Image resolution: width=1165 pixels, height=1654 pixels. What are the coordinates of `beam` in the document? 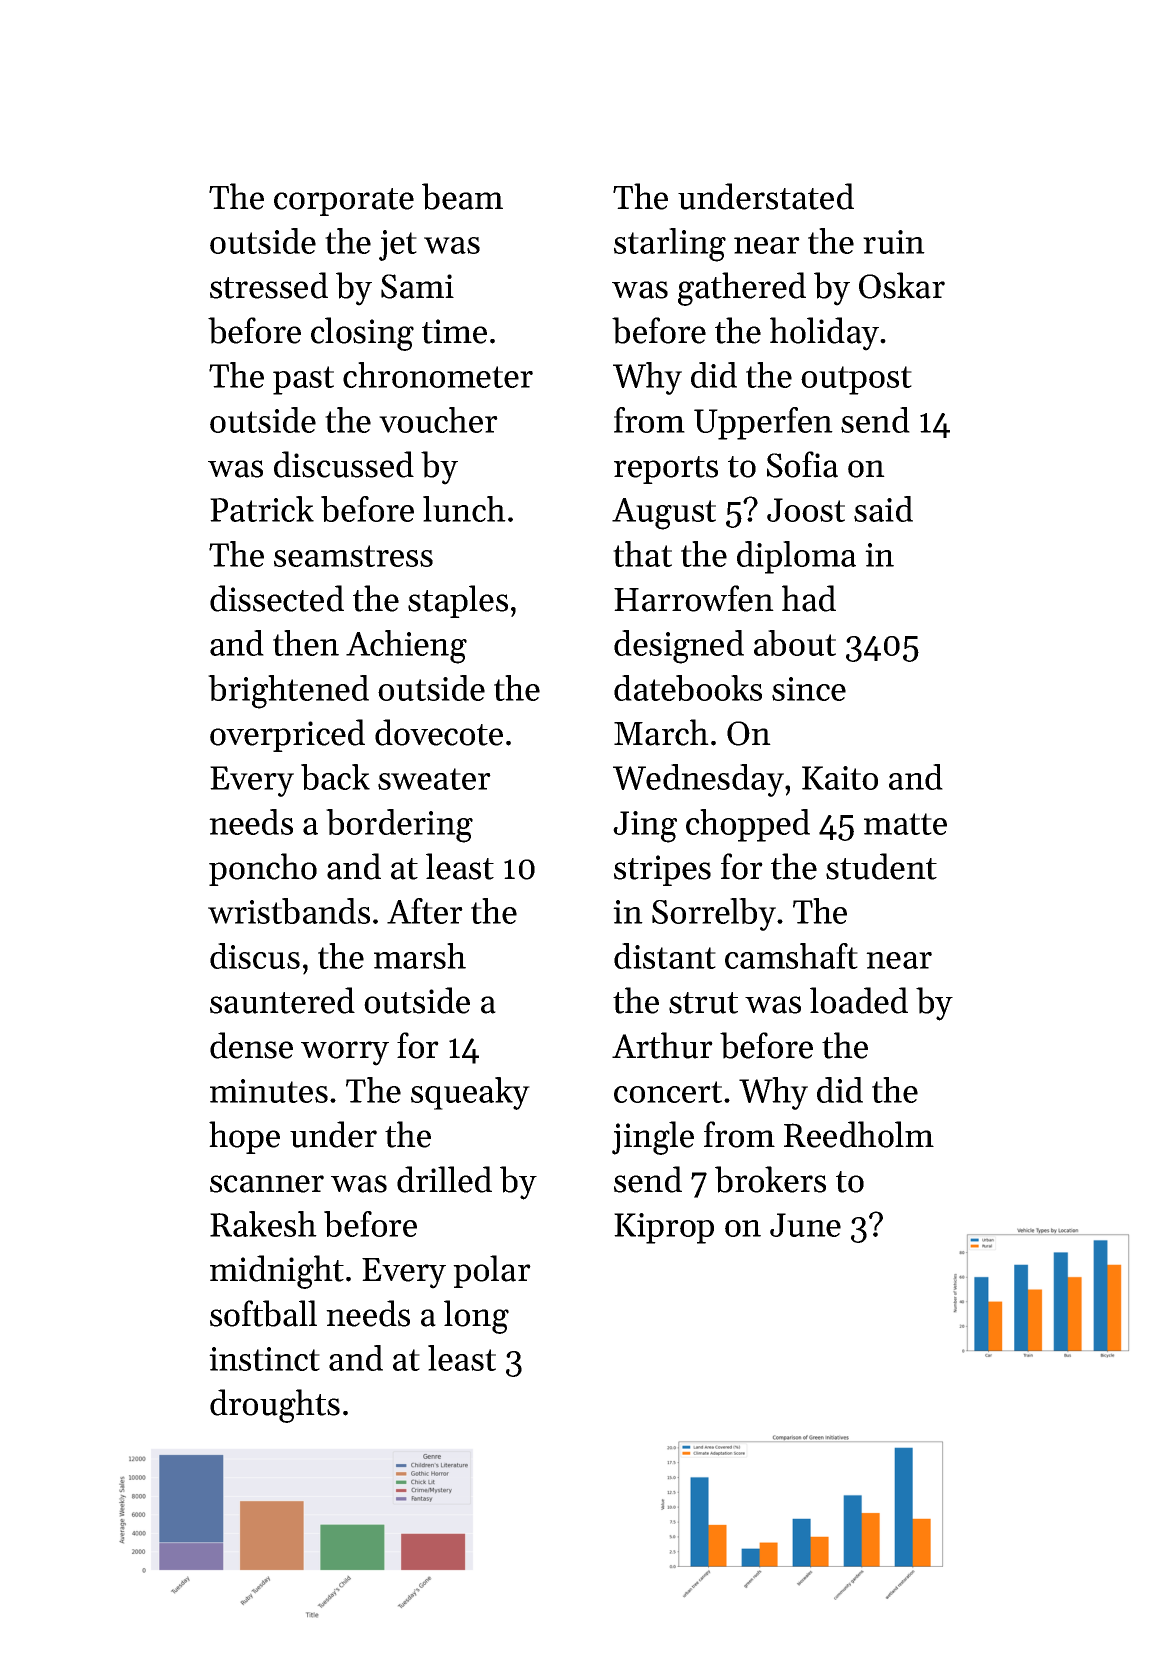 It's located at (462, 196).
